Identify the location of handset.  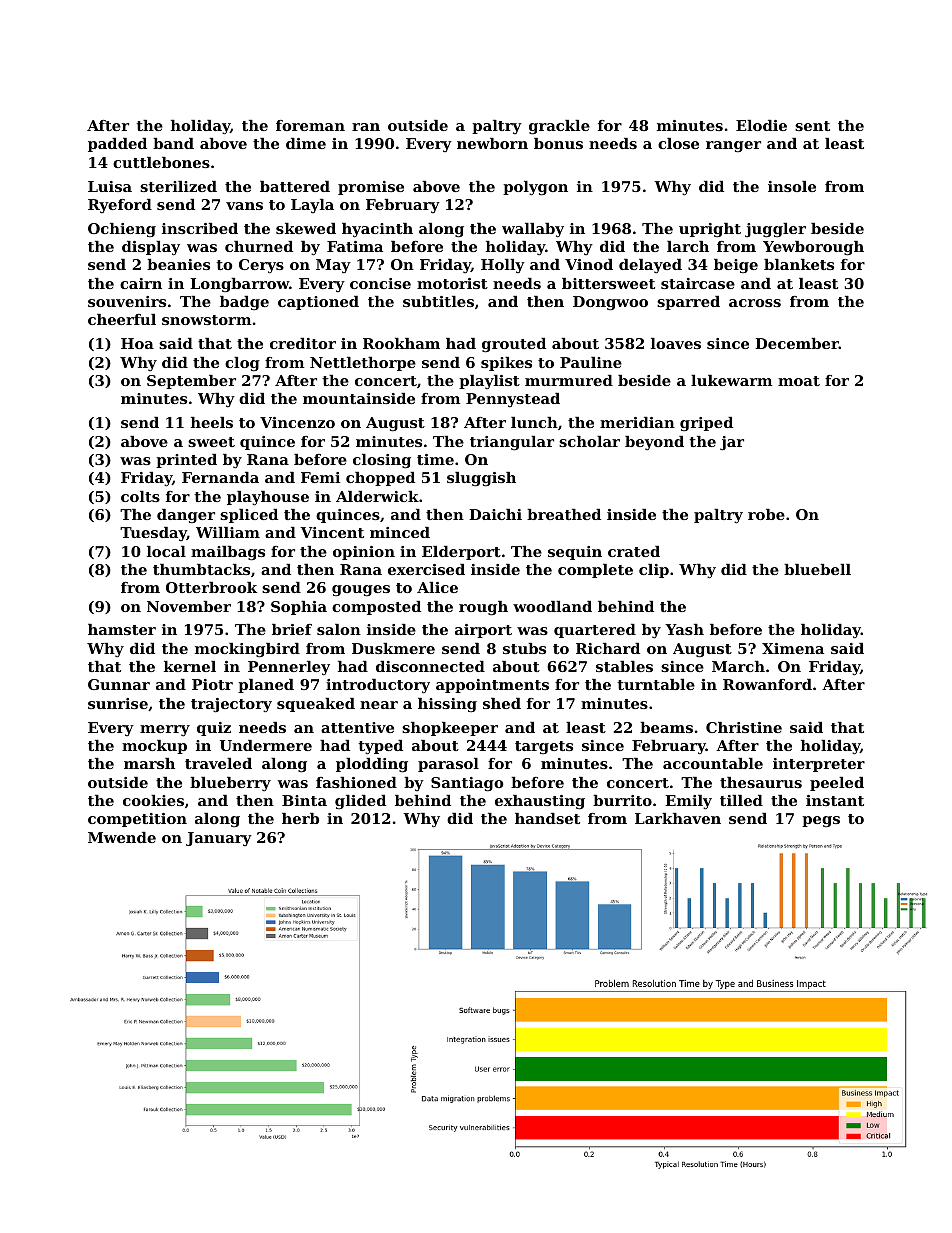
(547, 818).
